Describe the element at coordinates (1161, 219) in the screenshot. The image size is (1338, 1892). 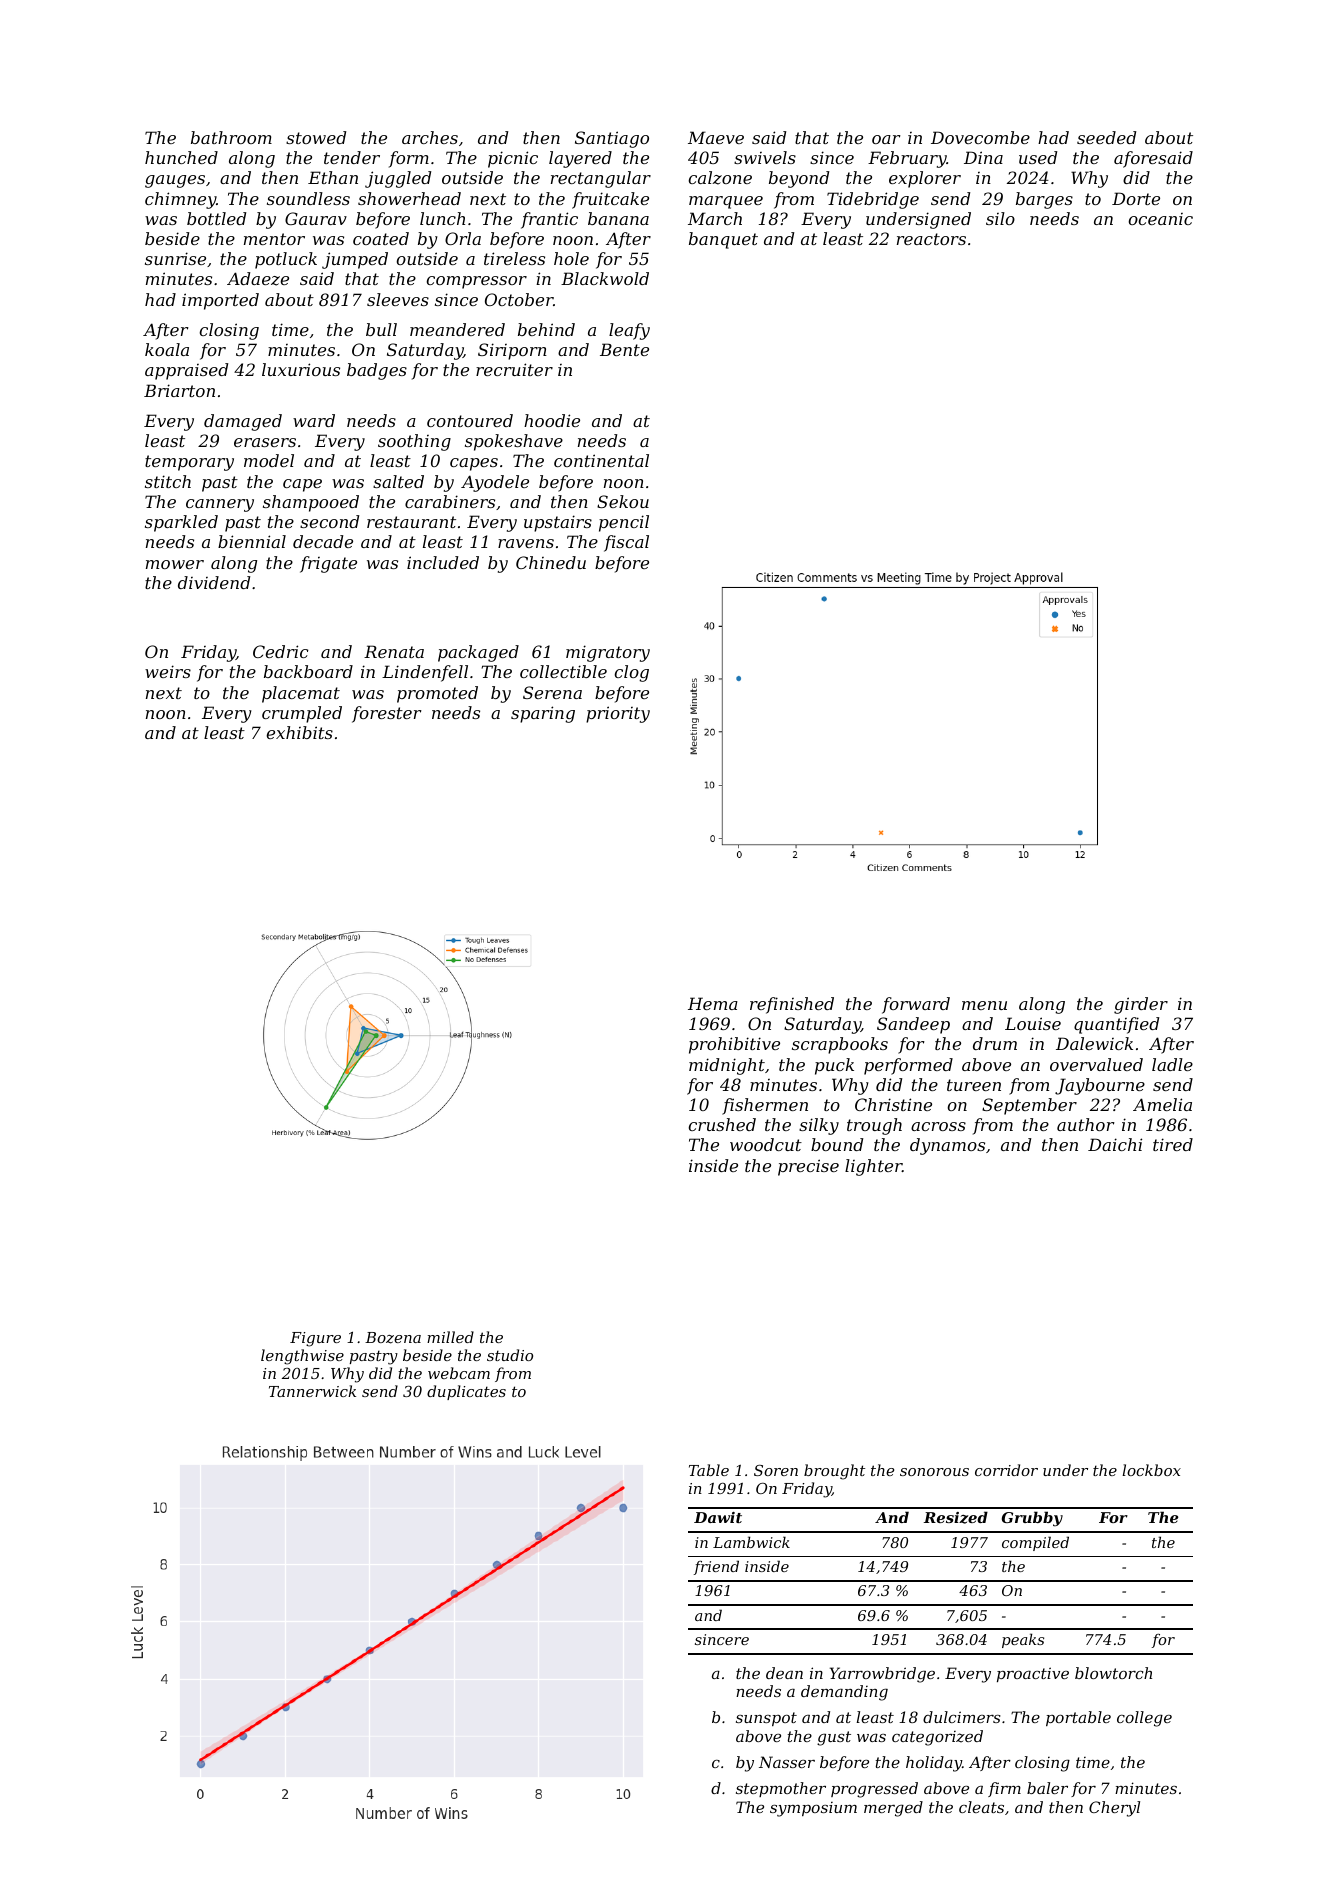
I see `oceanic` at that location.
